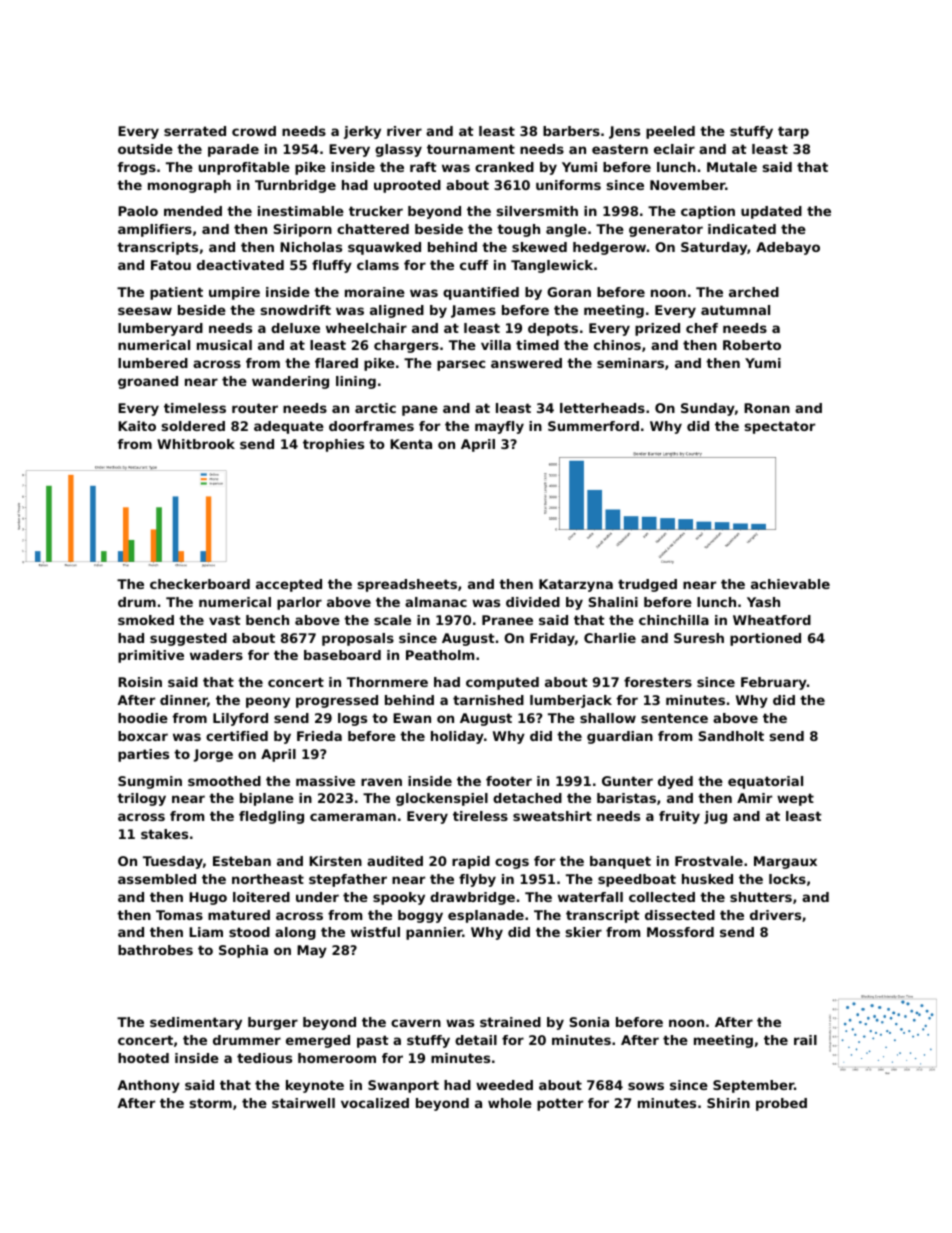  What do you see at coordinates (793, 132) in the page?
I see `tarp` at bounding box center [793, 132].
